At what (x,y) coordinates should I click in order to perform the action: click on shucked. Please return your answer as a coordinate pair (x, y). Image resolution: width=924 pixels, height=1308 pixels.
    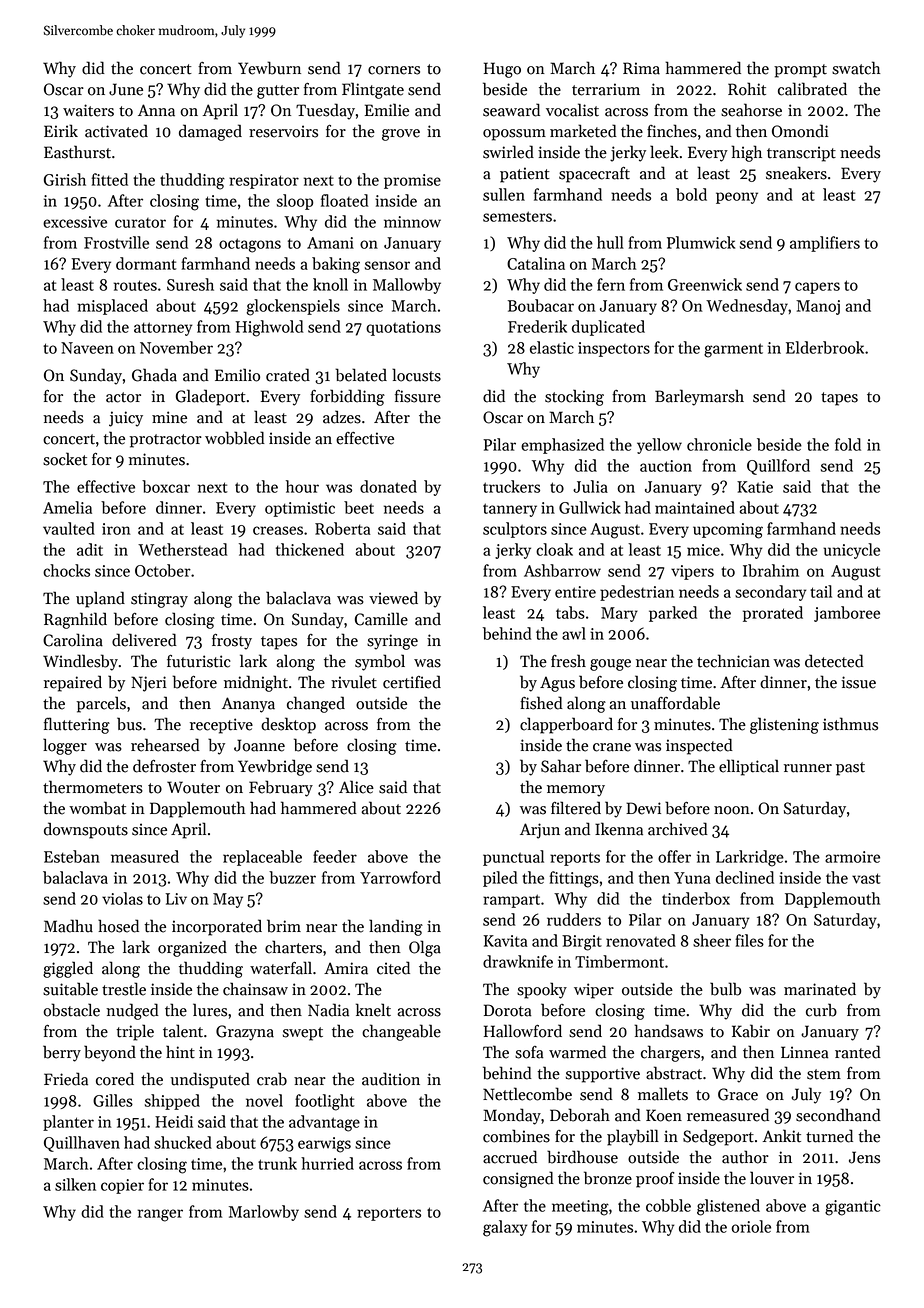
    Looking at the image, I should click on (183, 1142).
